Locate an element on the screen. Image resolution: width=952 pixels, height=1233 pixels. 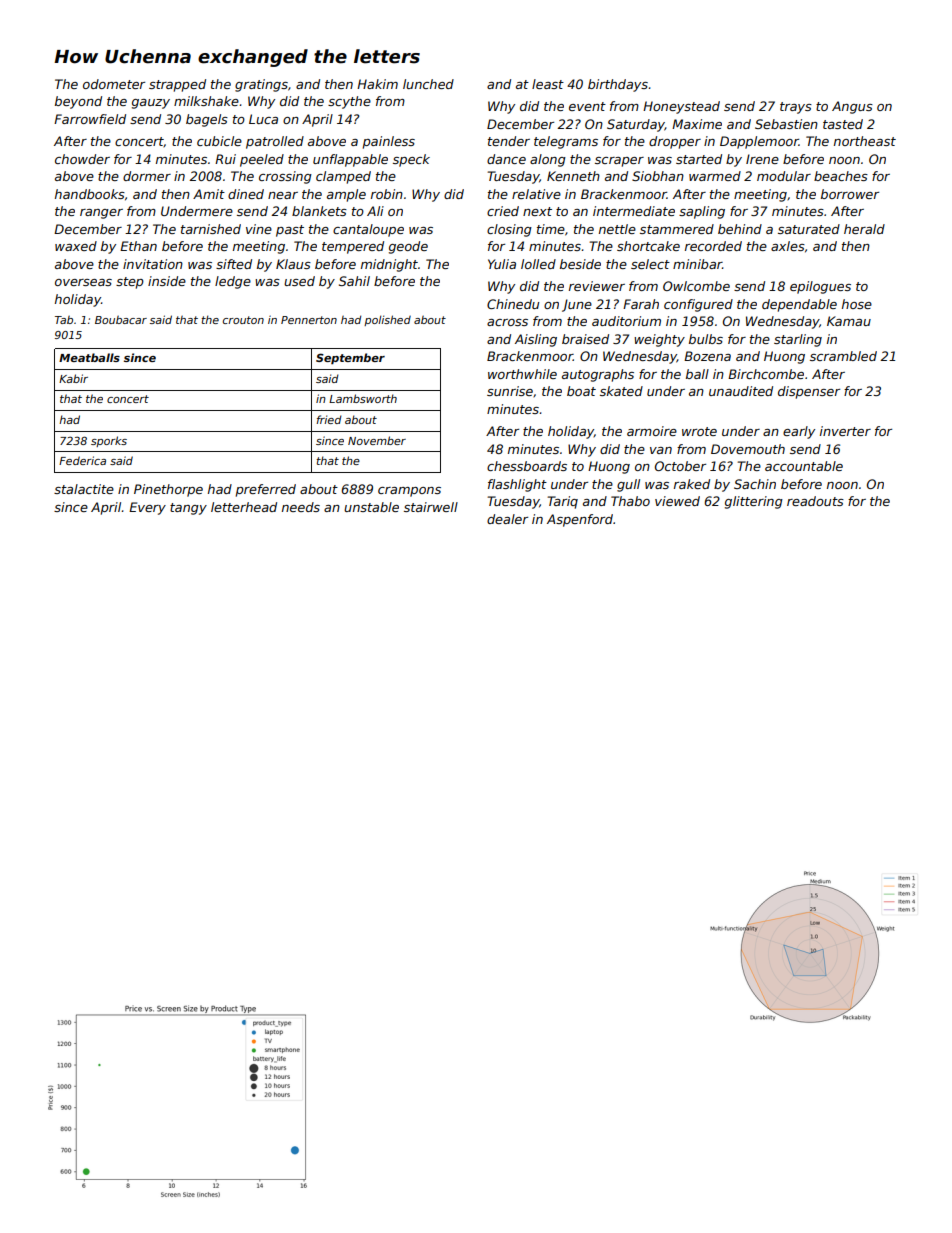
least is located at coordinates (548, 84).
